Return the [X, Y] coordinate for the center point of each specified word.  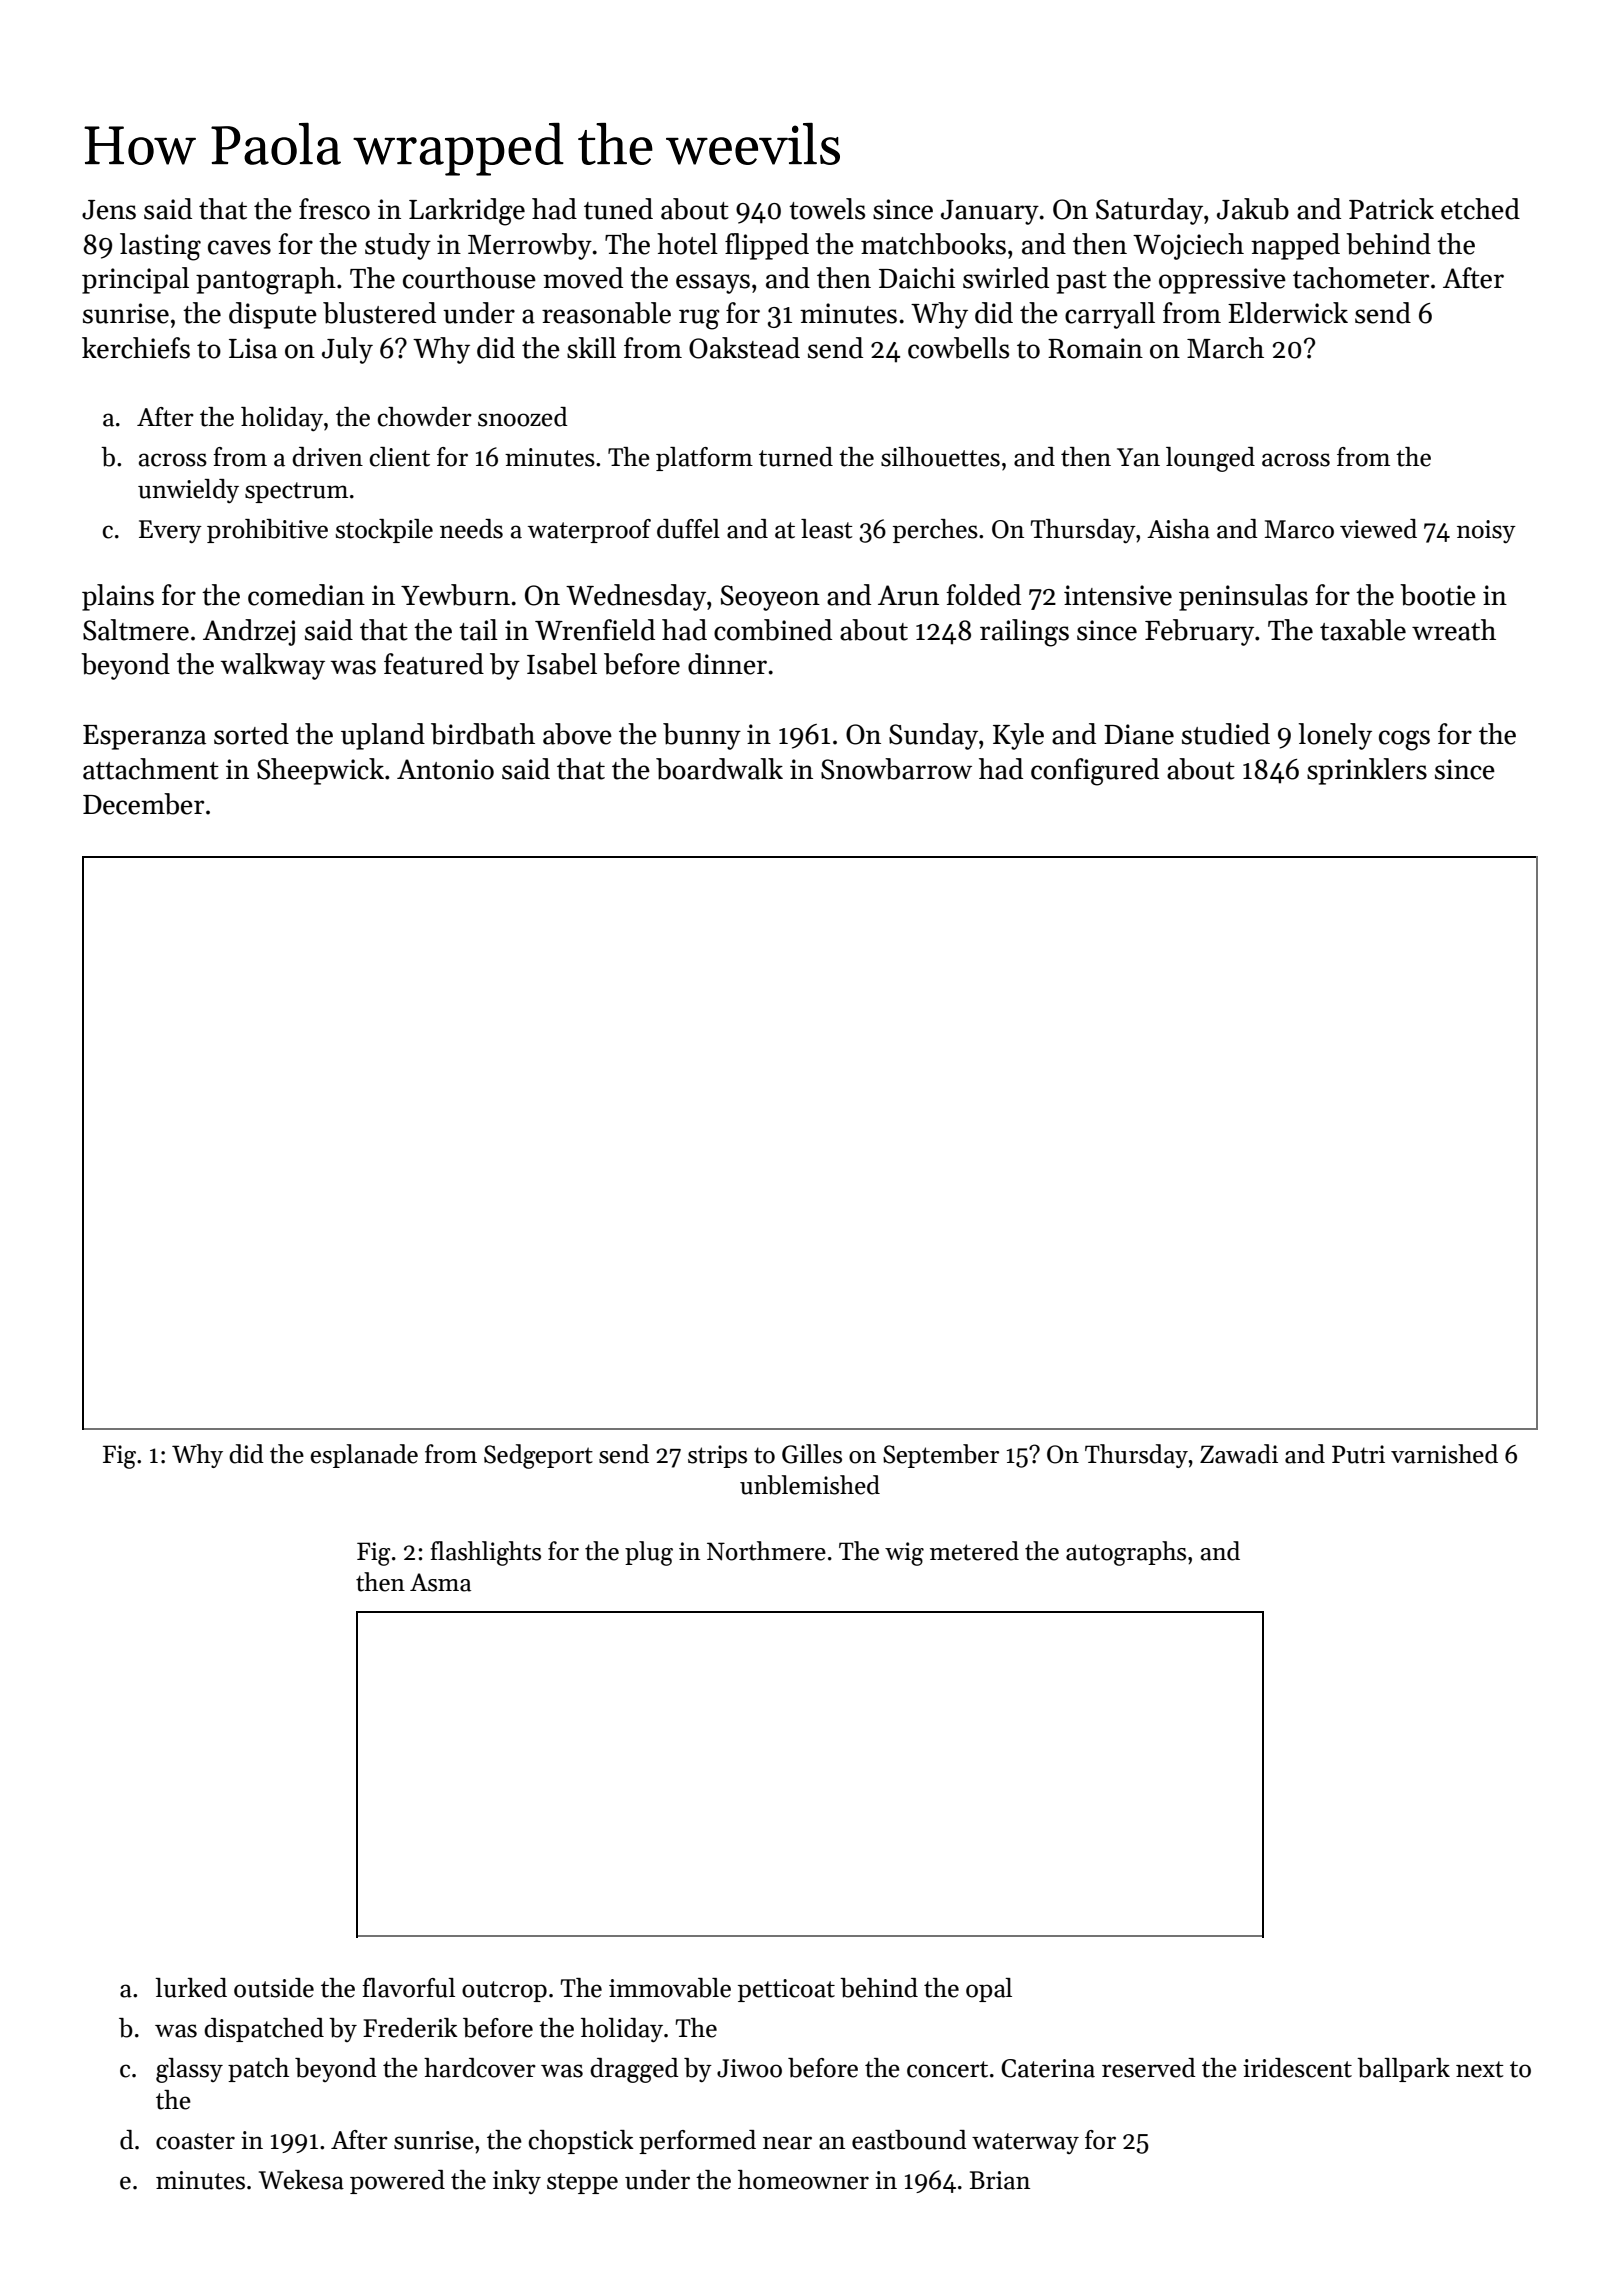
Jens [109, 210]
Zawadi [1239, 1454]
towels [827, 209]
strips [717, 1456]
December [143, 804]
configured [1095, 772]
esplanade [364, 1456]
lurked [191, 1988]
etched [1480, 209]
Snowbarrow [896, 769]
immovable [670, 1988]
